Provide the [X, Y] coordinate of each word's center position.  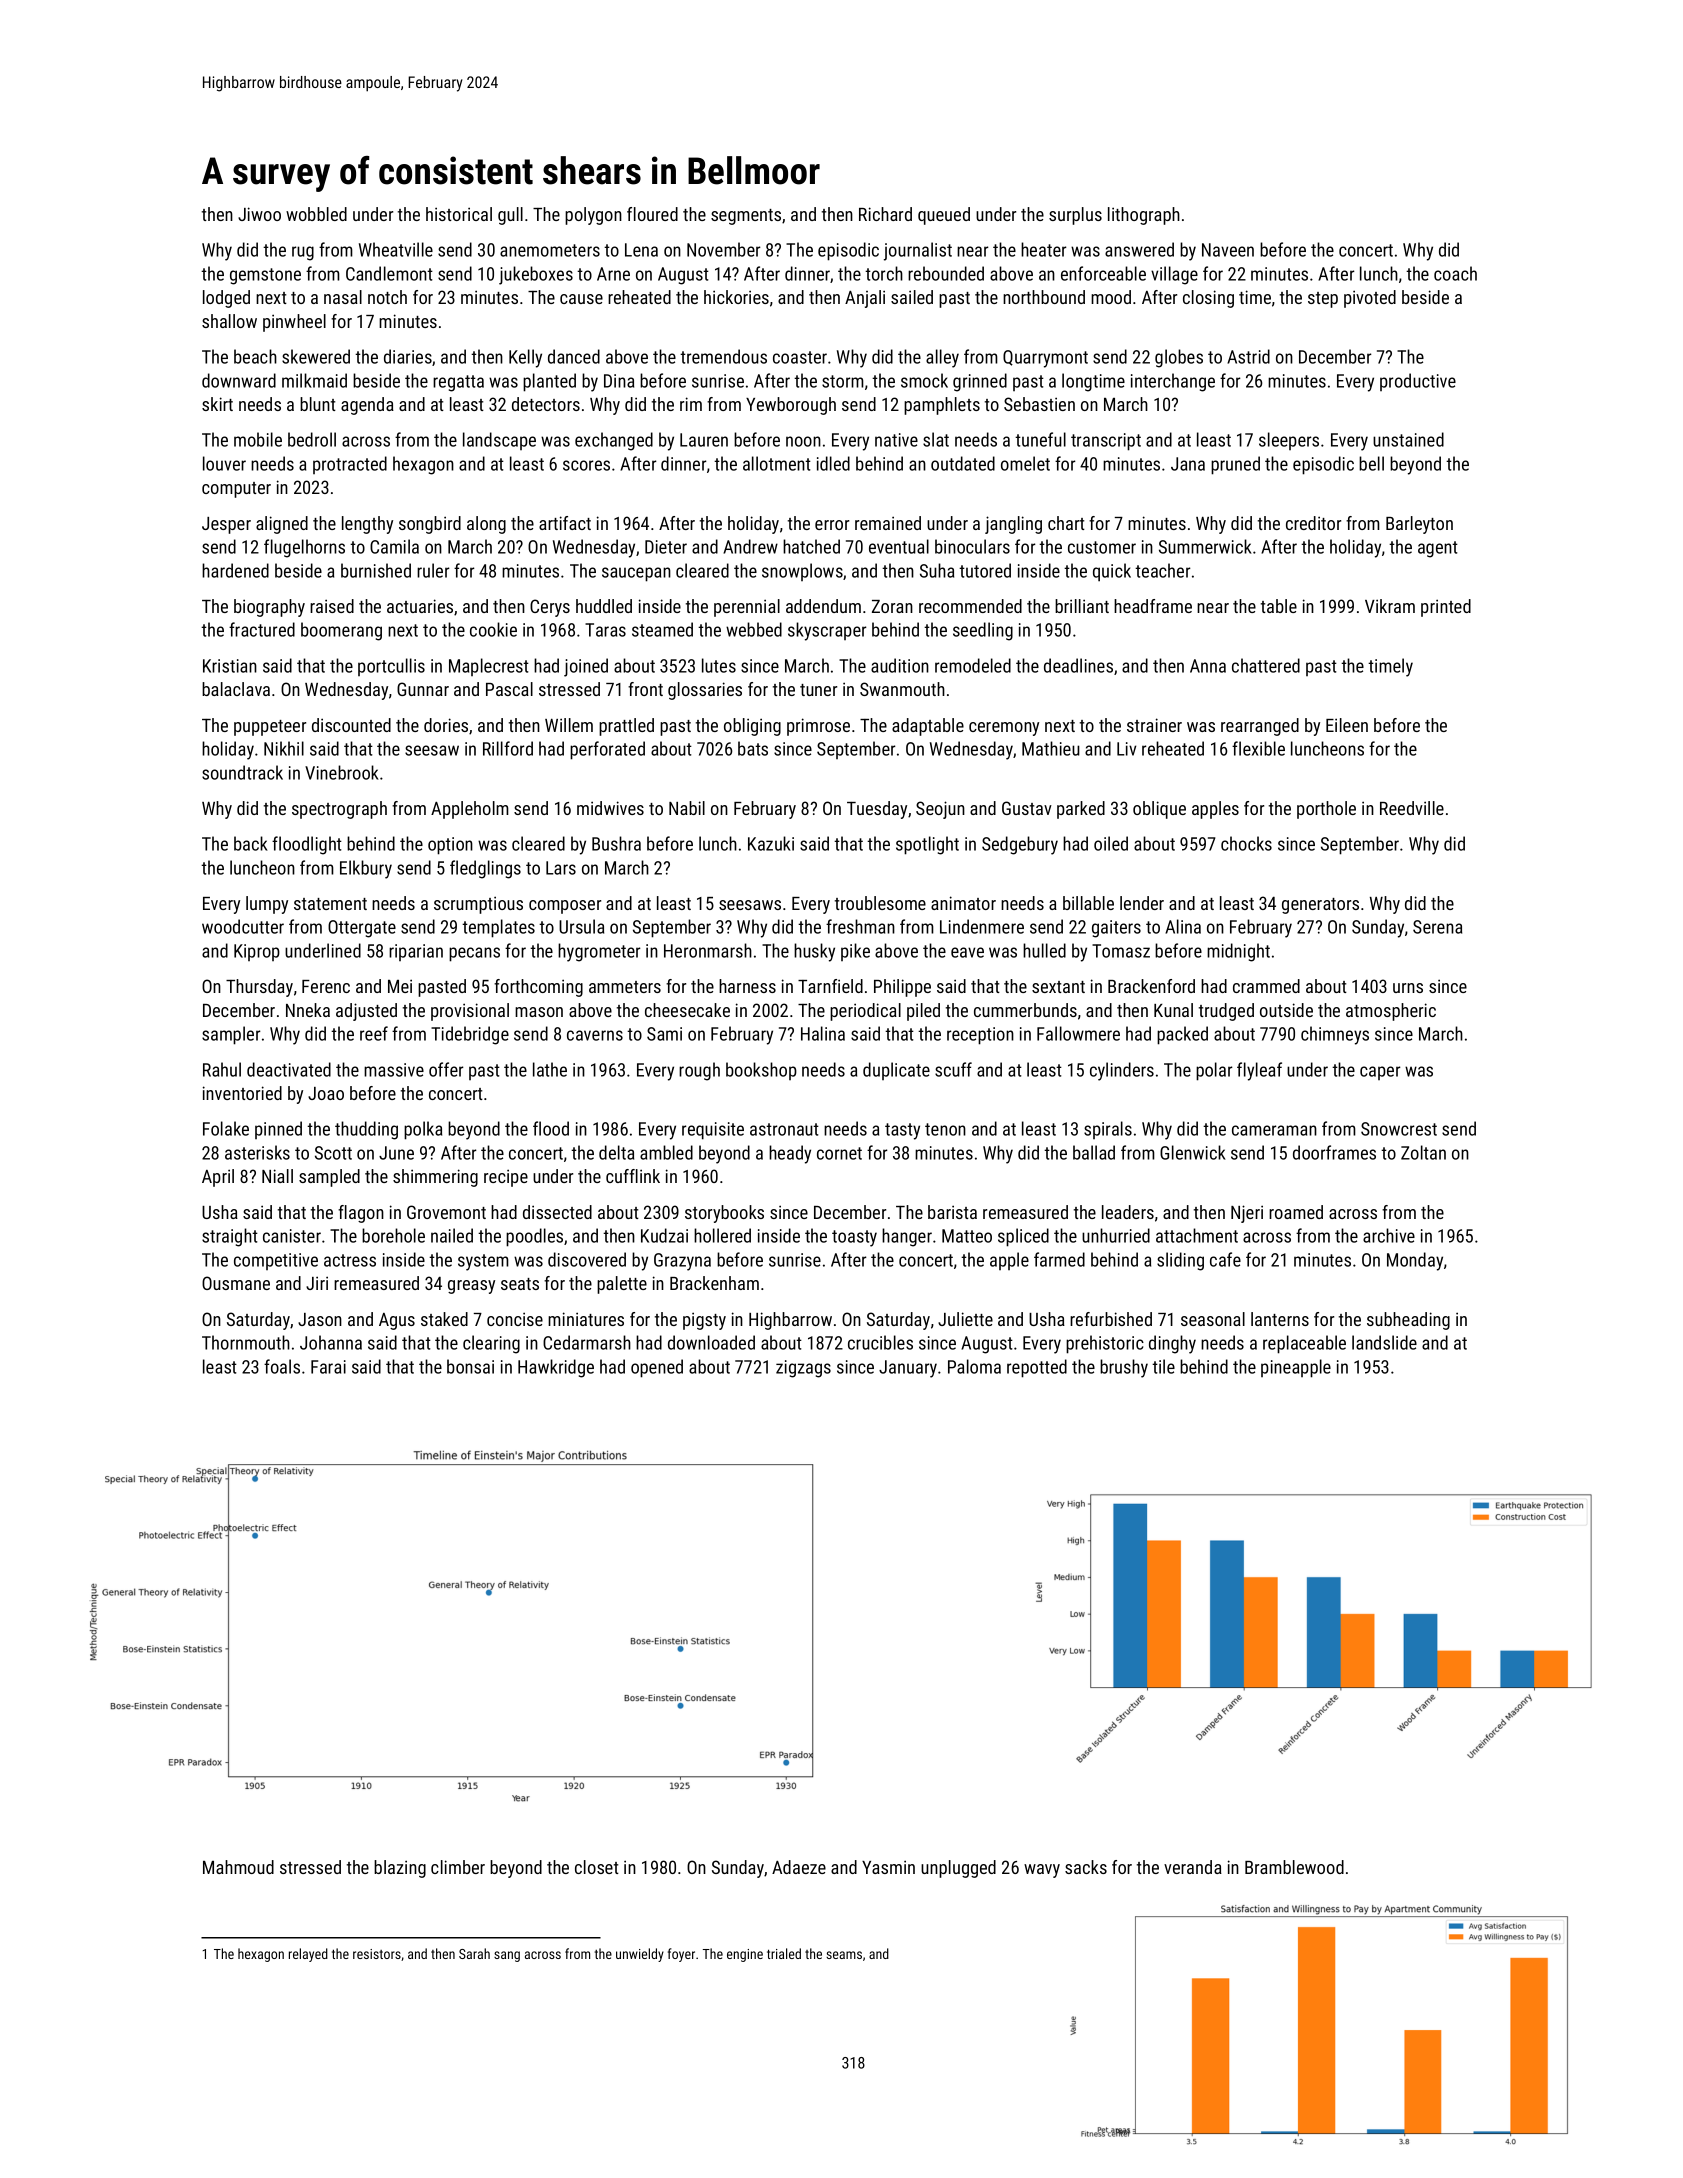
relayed [308, 1955]
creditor [1313, 523]
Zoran [892, 606]
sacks [1086, 1867]
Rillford [508, 748]
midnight [1238, 952]
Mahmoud [238, 1867]
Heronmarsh [708, 950]
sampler [231, 1035]
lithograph [1144, 216]
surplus [1075, 216]
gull [510, 216]
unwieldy [640, 1955]
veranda [1193, 1867]
